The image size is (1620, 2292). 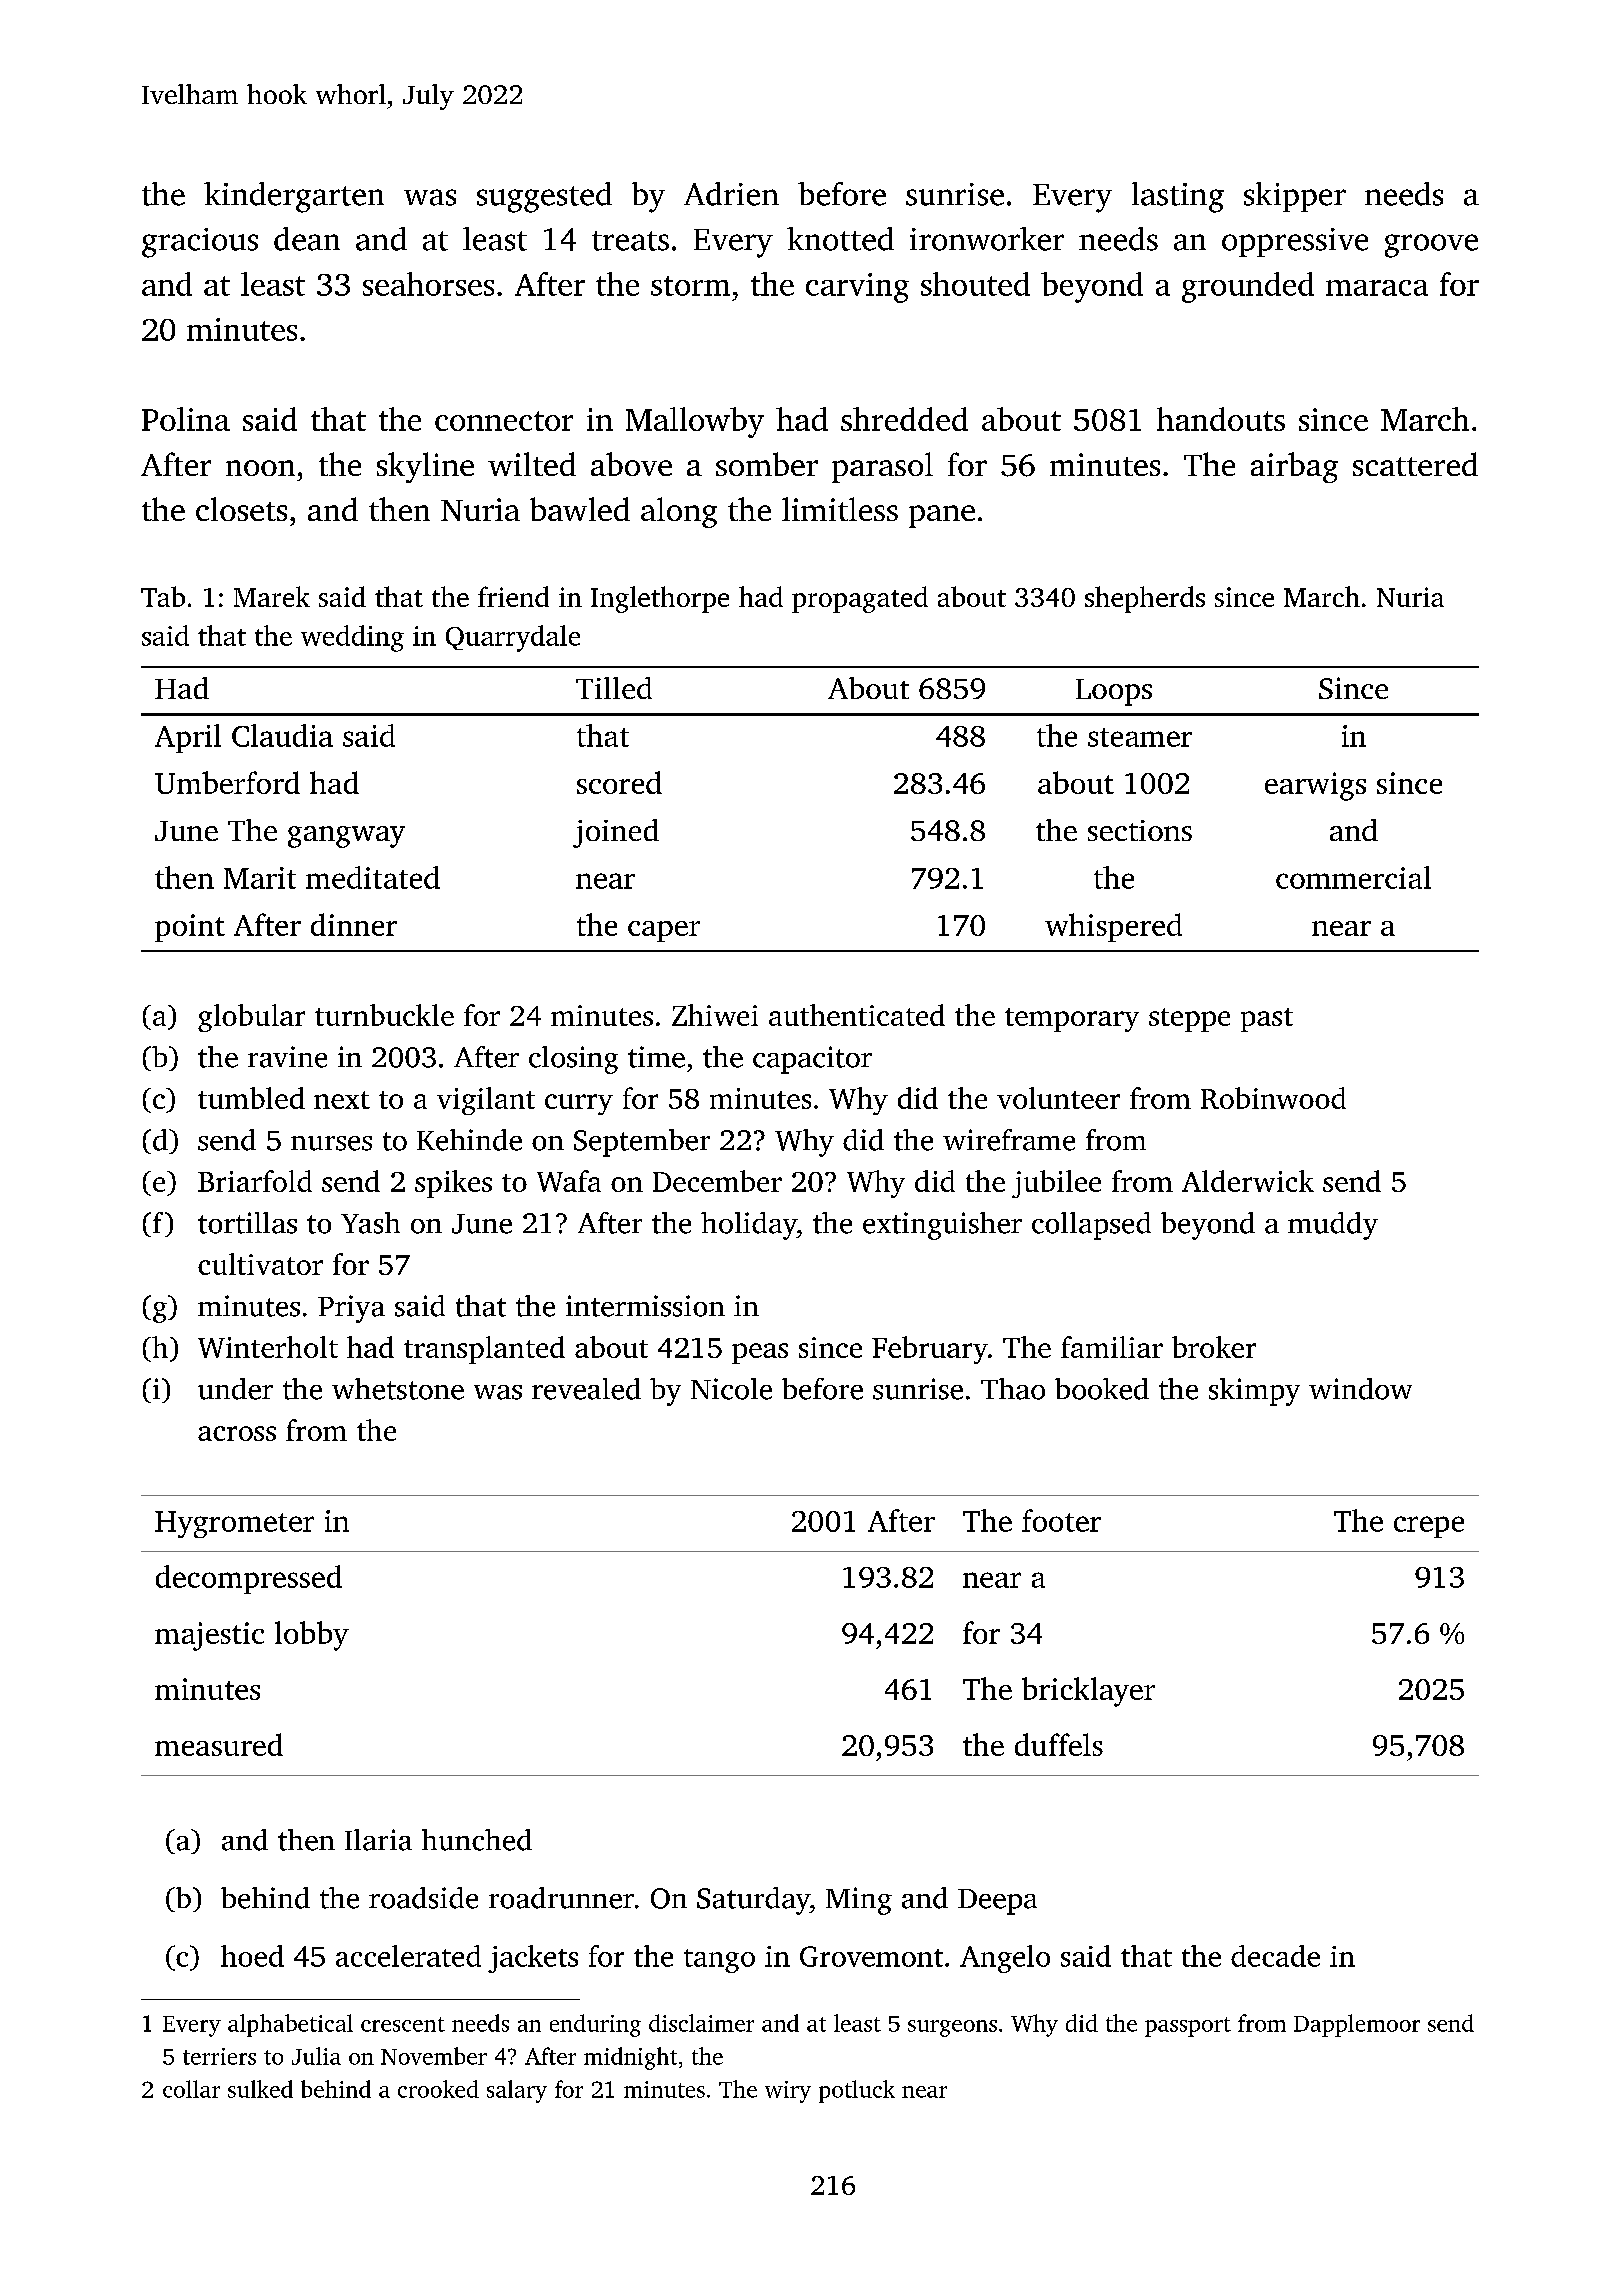 What do you see at coordinates (616, 833) in the image?
I see `joined` at bounding box center [616, 833].
